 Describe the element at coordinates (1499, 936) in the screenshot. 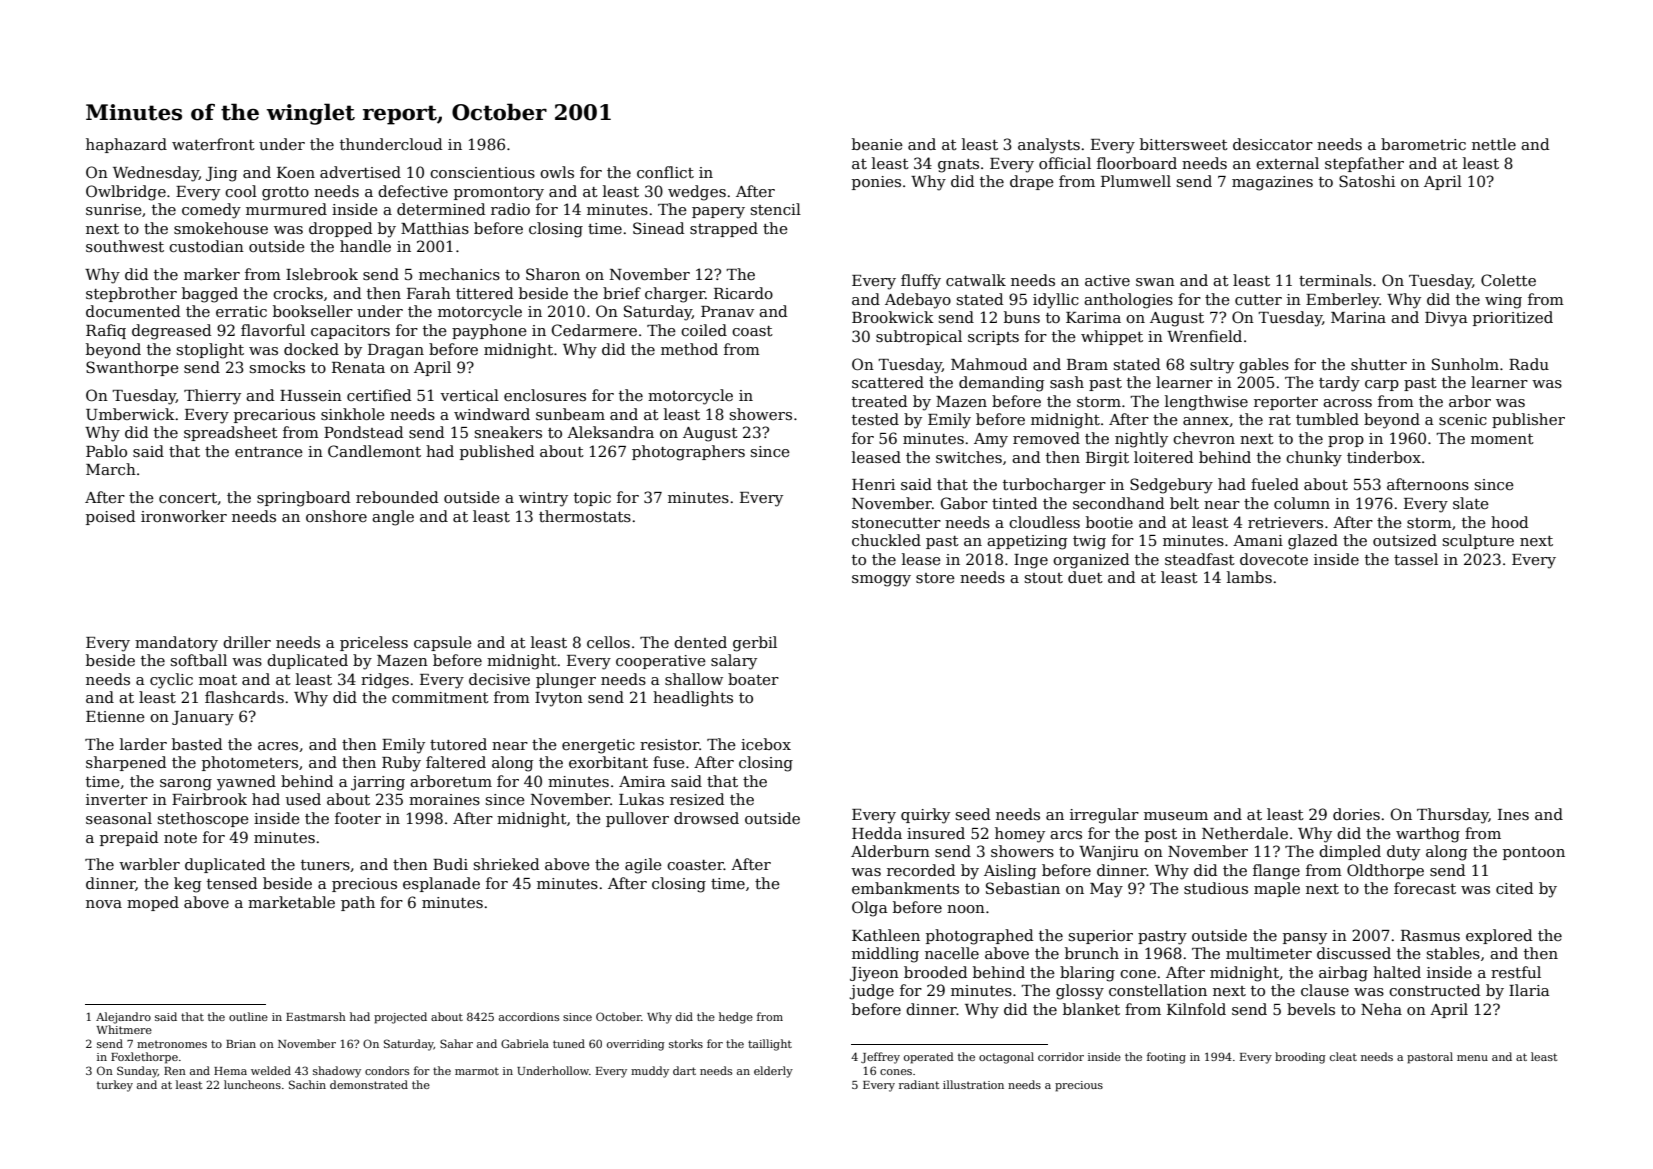

I see `explored` at that location.
